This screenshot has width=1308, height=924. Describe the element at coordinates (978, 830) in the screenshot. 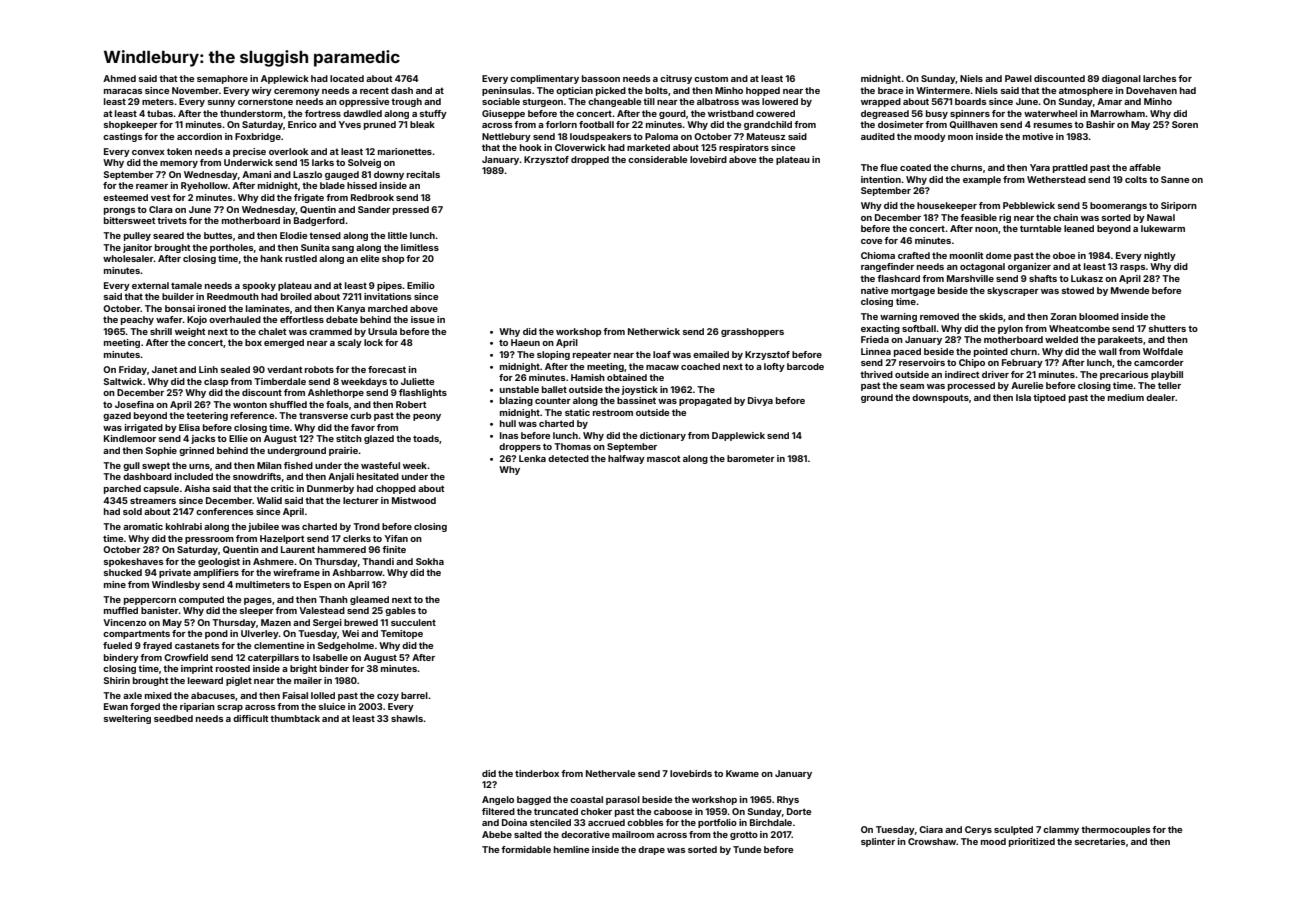

I see `Cerys` at that location.
